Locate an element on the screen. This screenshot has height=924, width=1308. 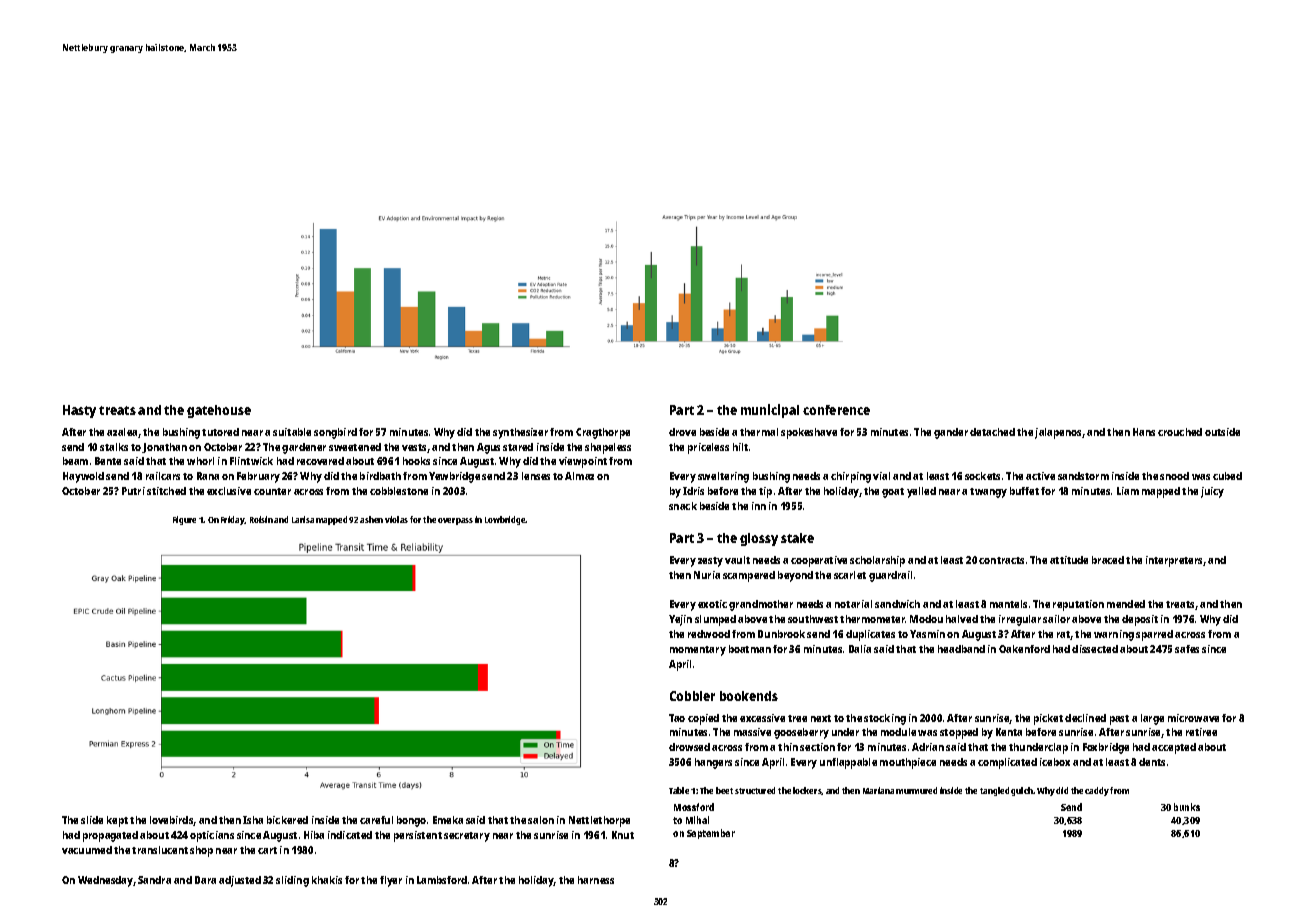
exotic is located at coordinates (712, 604).
